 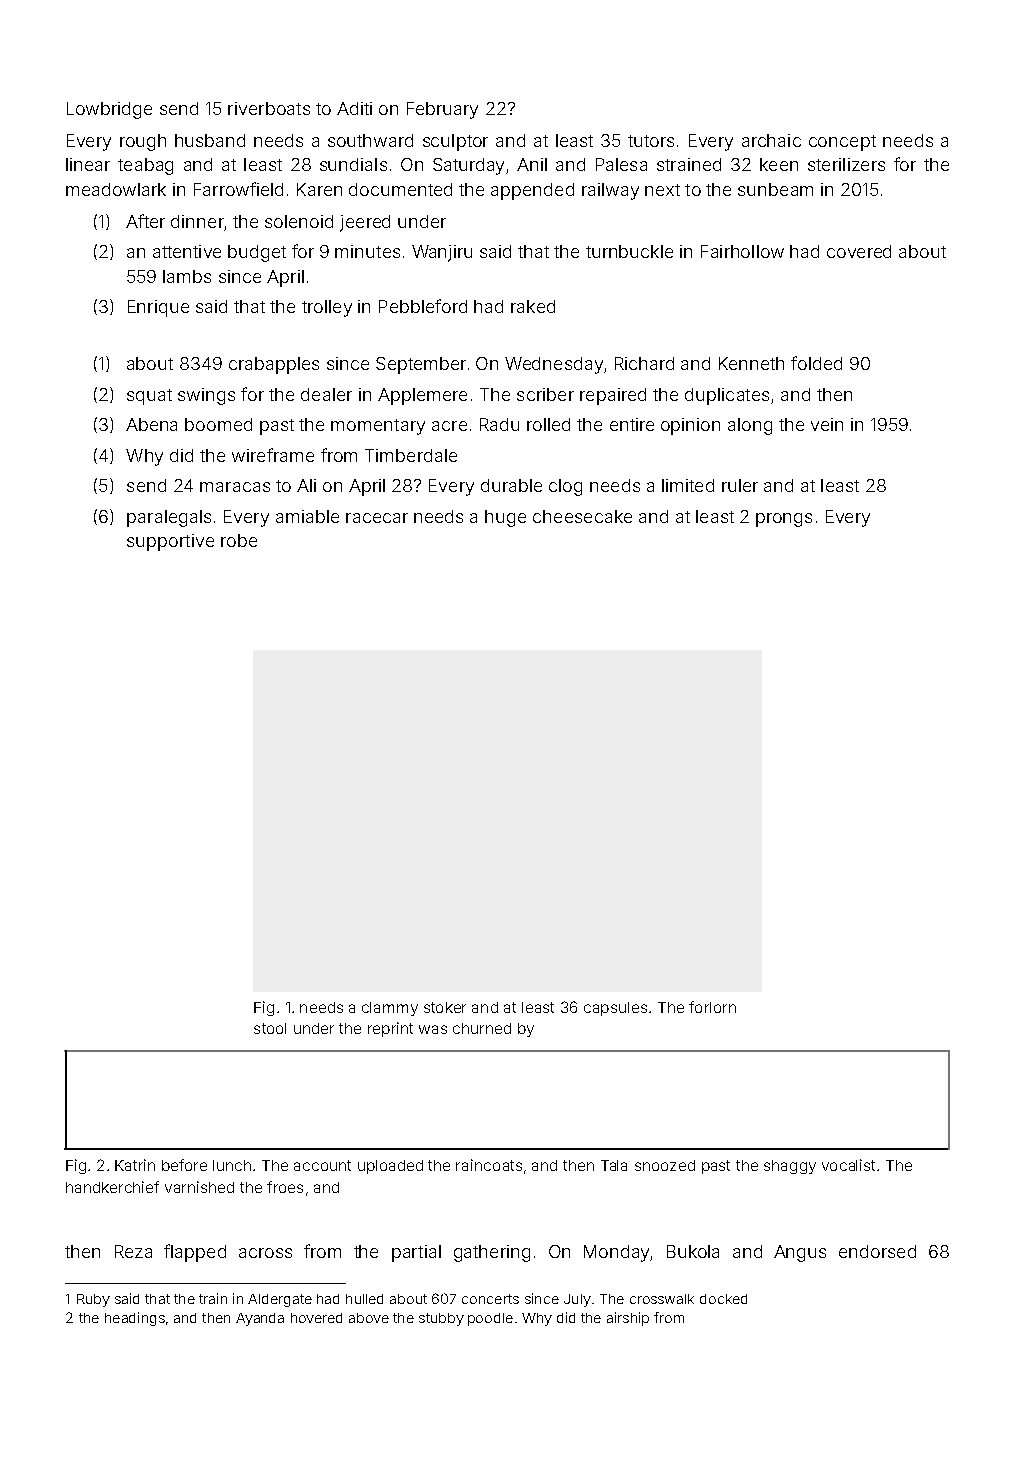 I want to click on minutes, so click(x=367, y=251).
